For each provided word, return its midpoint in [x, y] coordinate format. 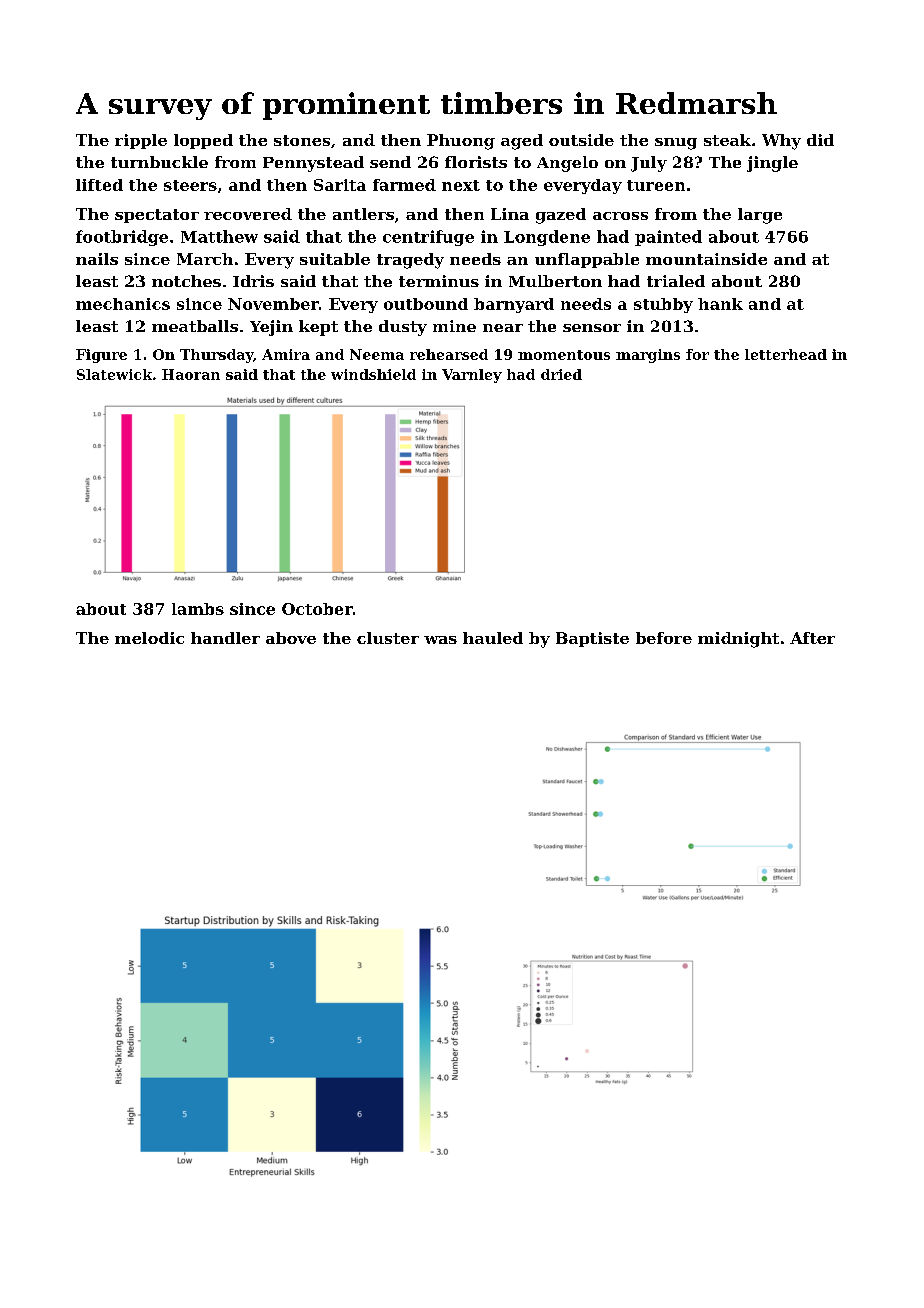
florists [476, 162]
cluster [388, 638]
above [291, 638]
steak [727, 140]
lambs [198, 609]
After [812, 638]
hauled [493, 638]
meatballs [195, 326]
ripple [141, 141]
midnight [738, 640]
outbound [426, 304]
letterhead [786, 354]
